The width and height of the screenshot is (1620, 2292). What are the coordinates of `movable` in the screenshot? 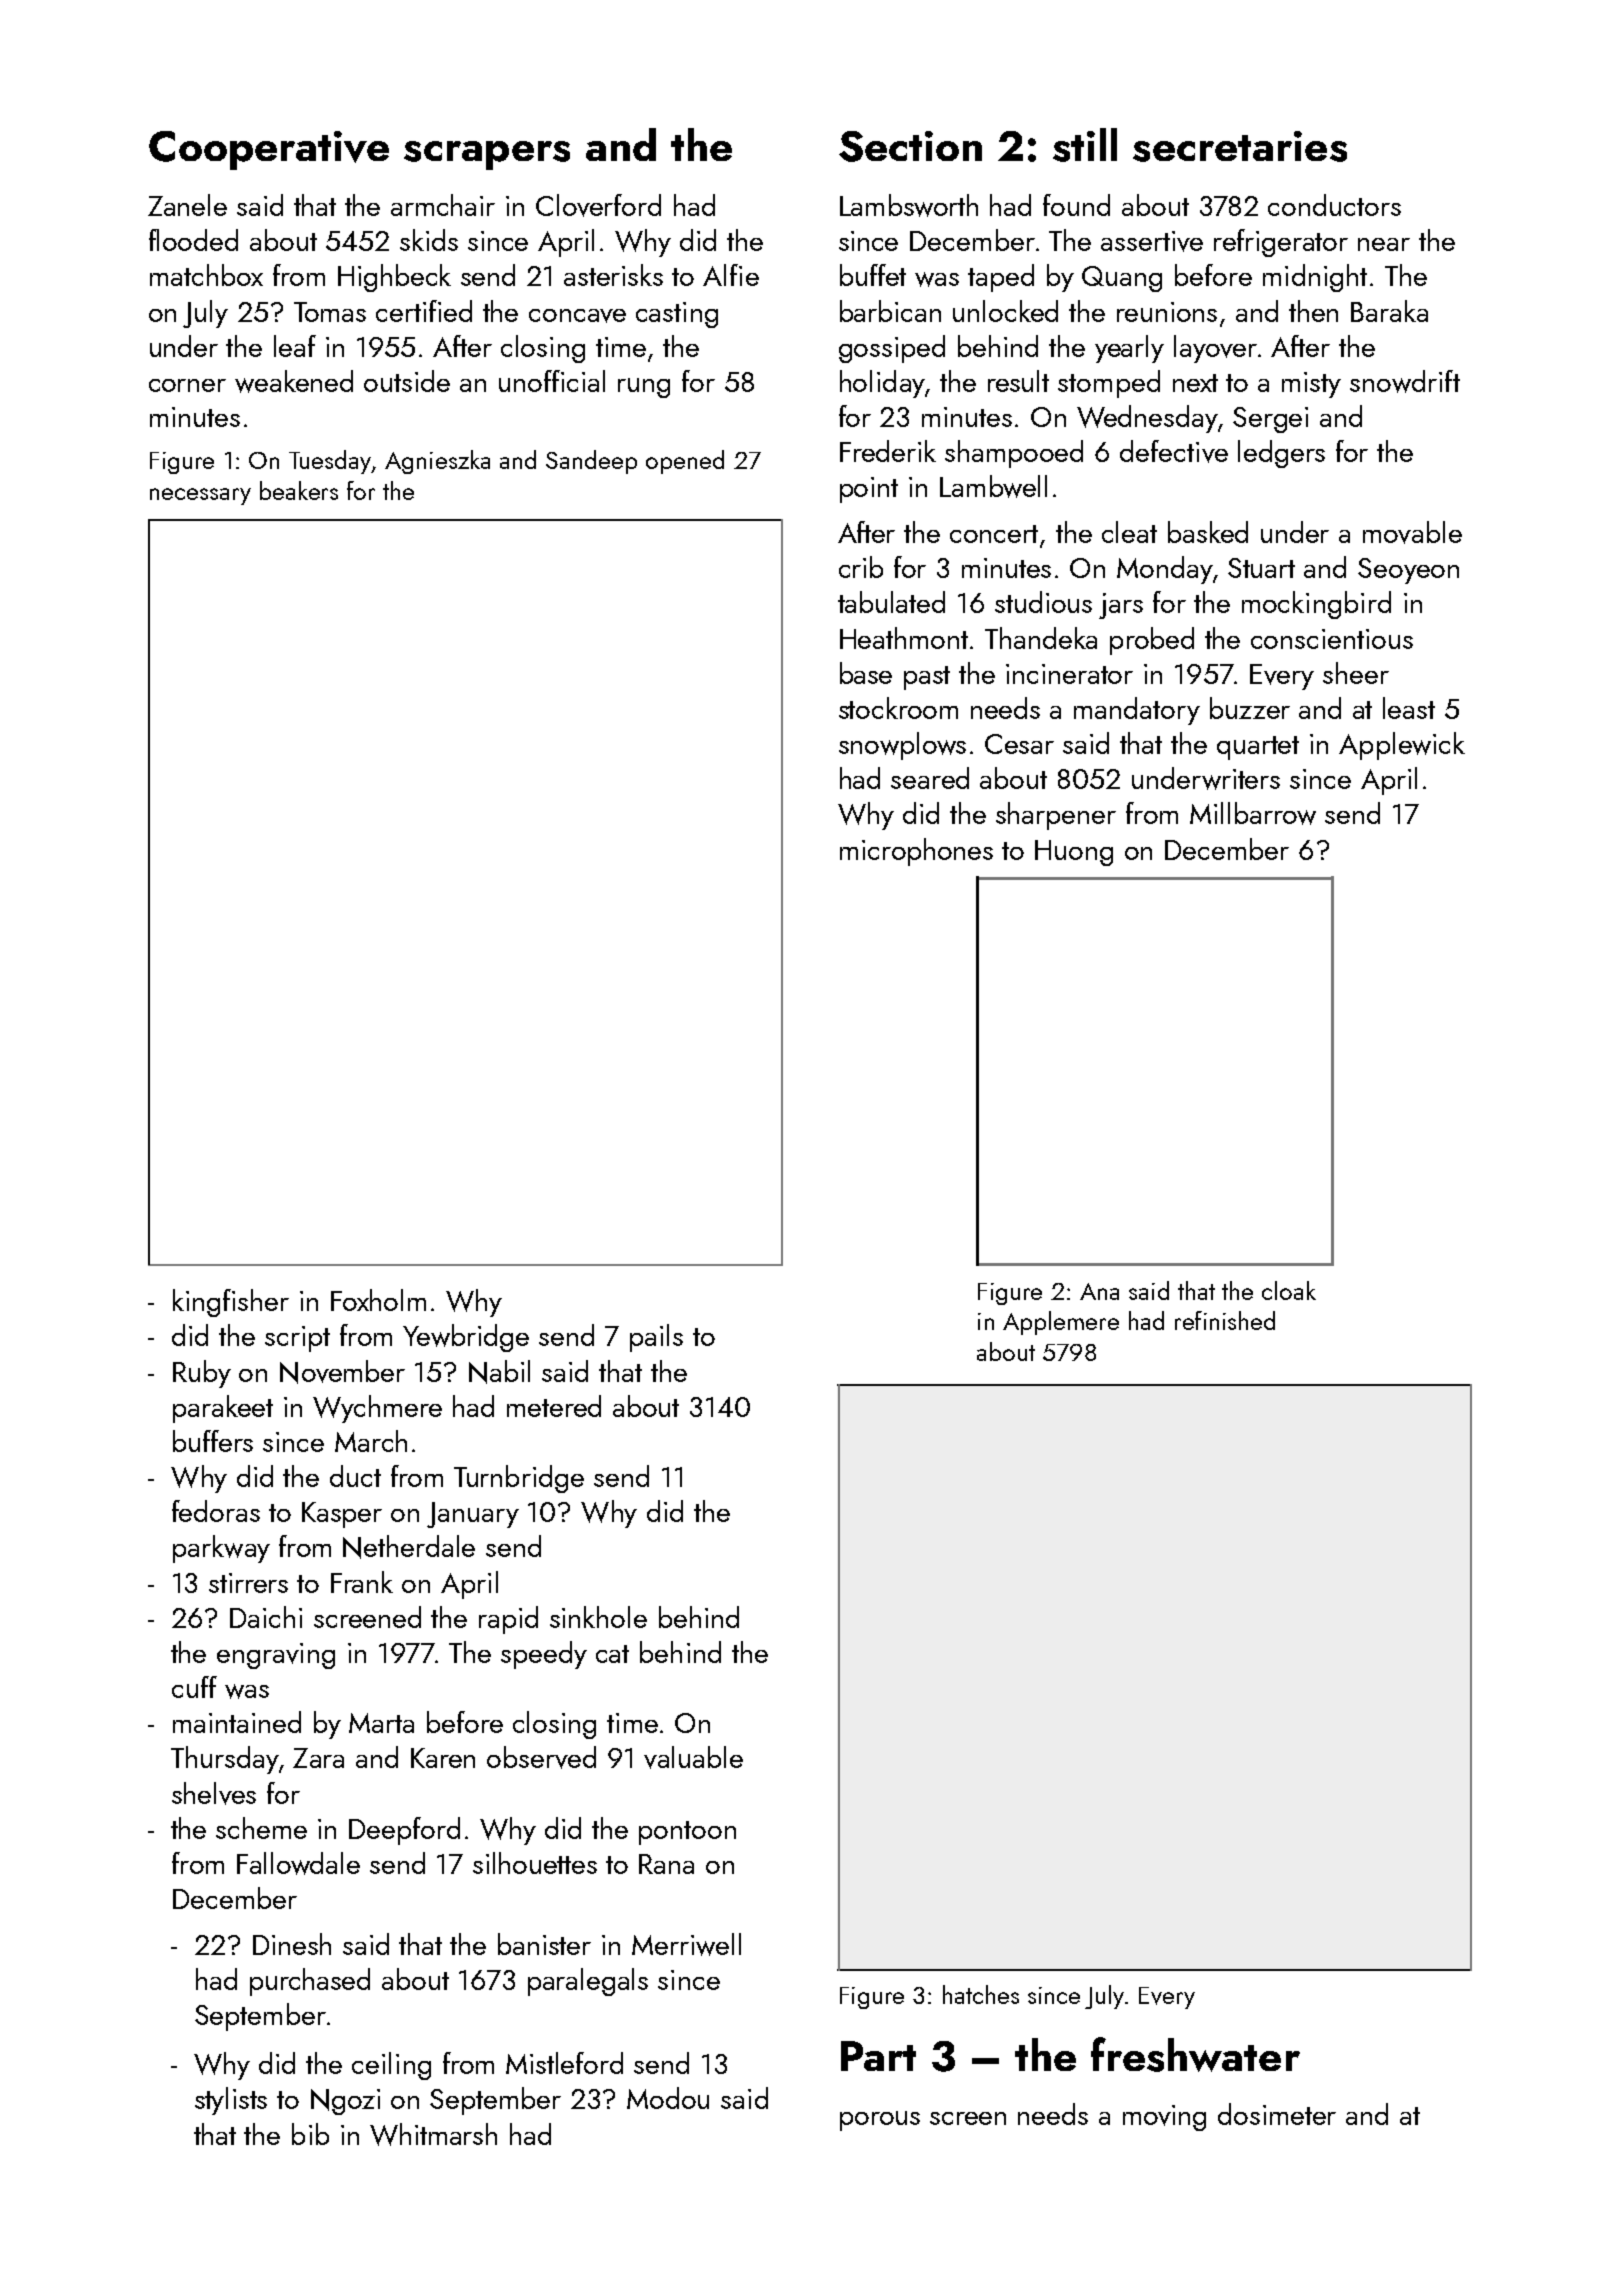 It's located at (1412, 532).
